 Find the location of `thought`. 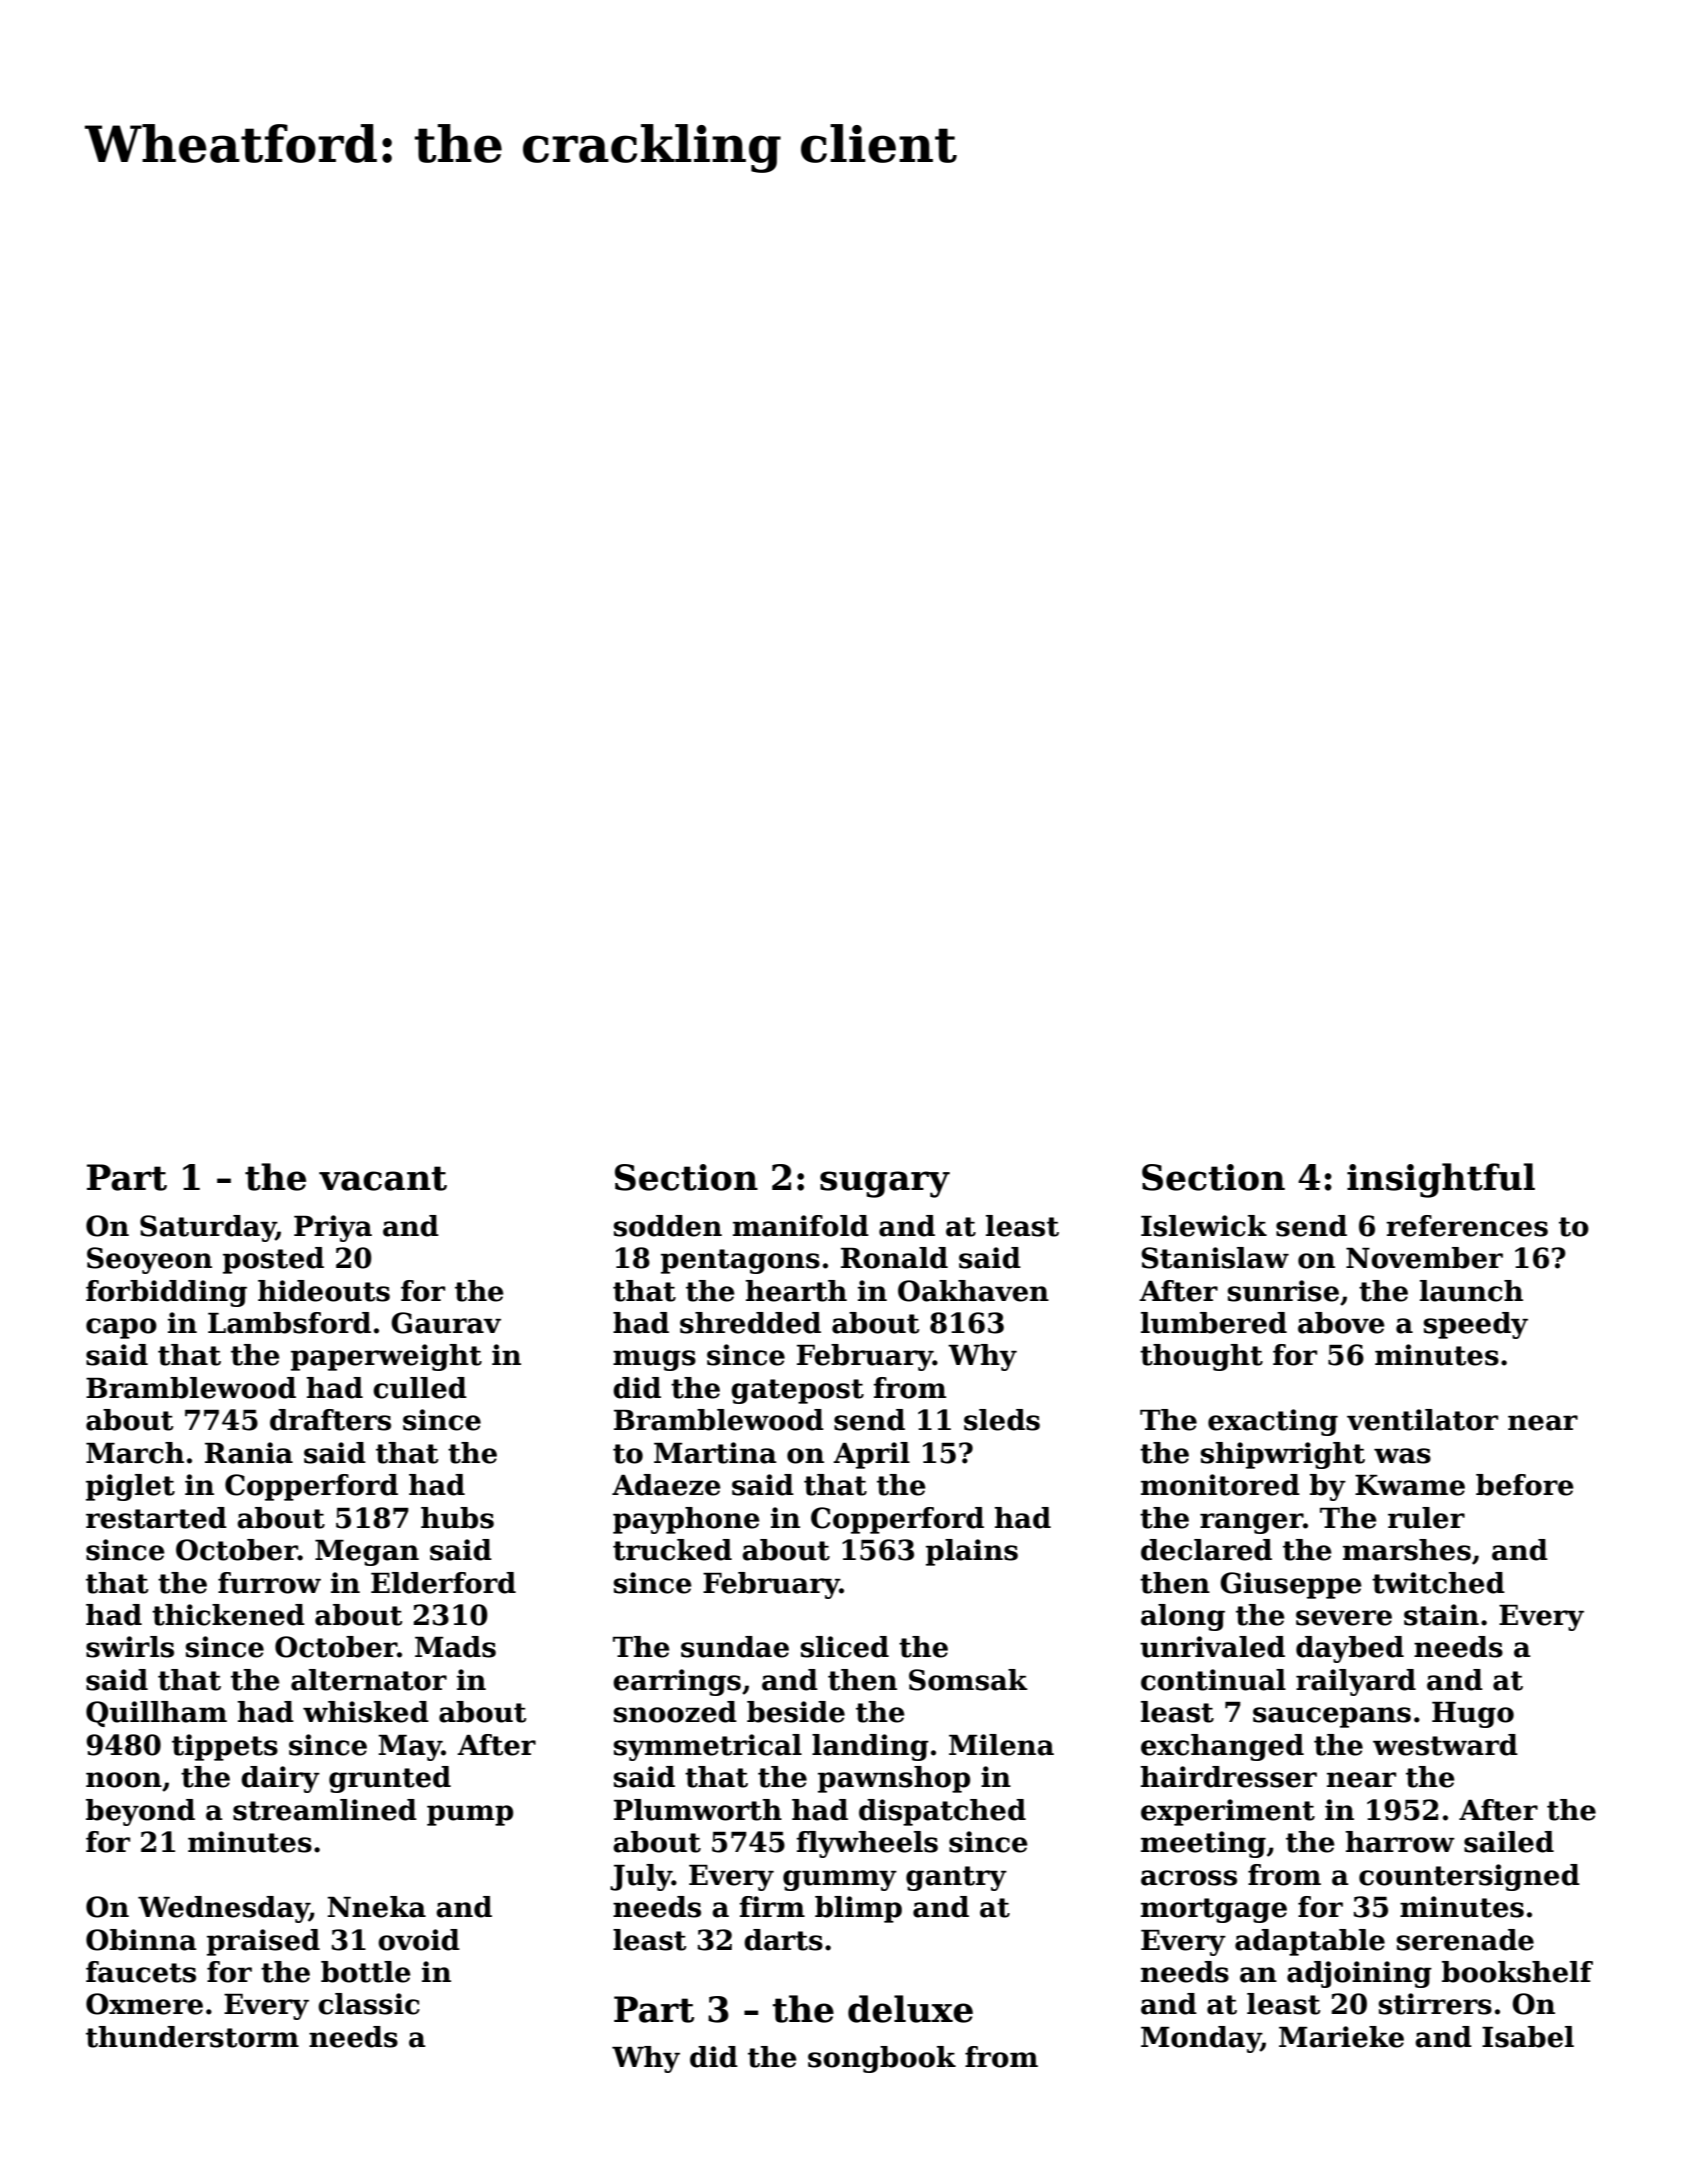

thought is located at coordinates (1201, 1357).
